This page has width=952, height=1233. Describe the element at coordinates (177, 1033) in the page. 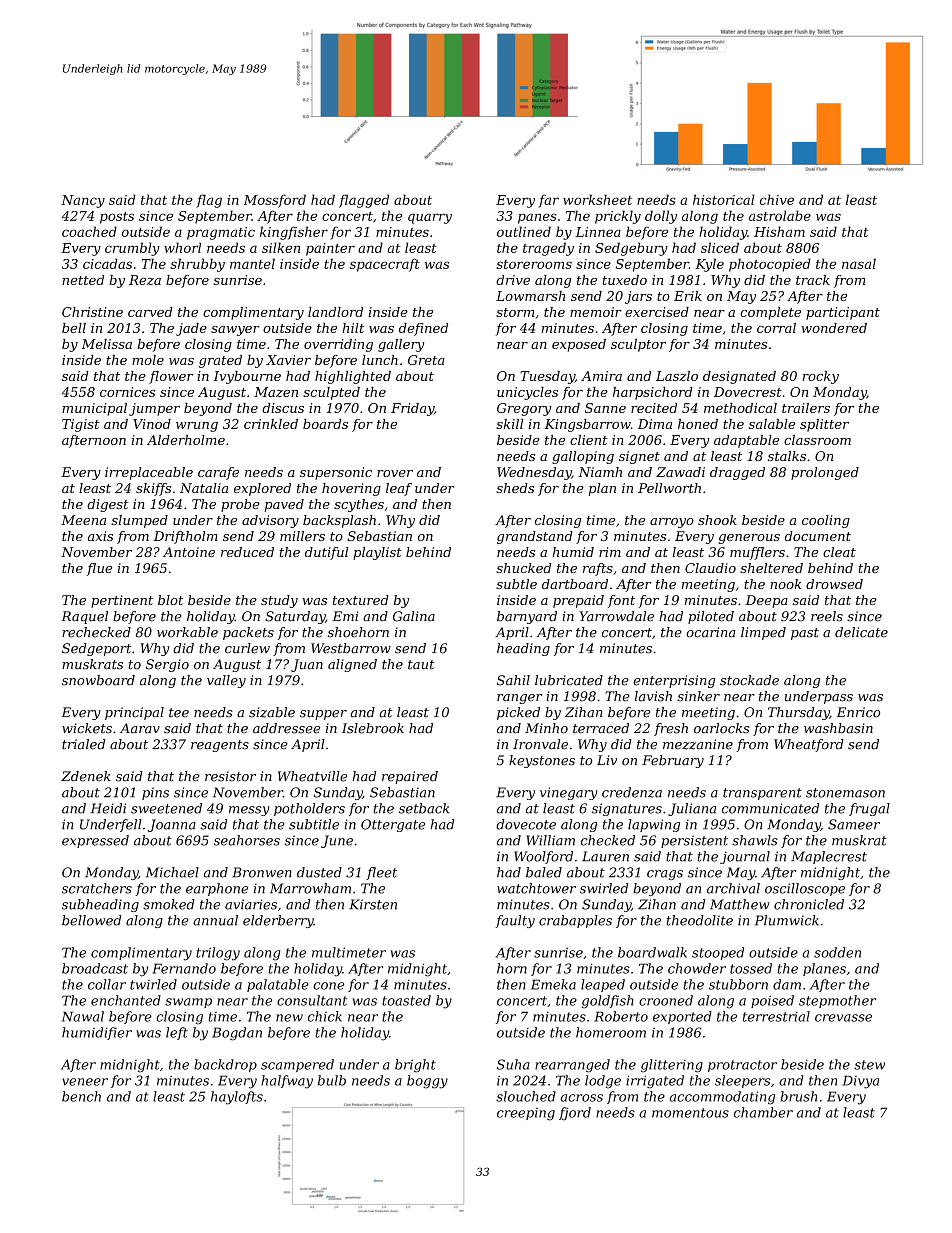

I see `left` at that location.
